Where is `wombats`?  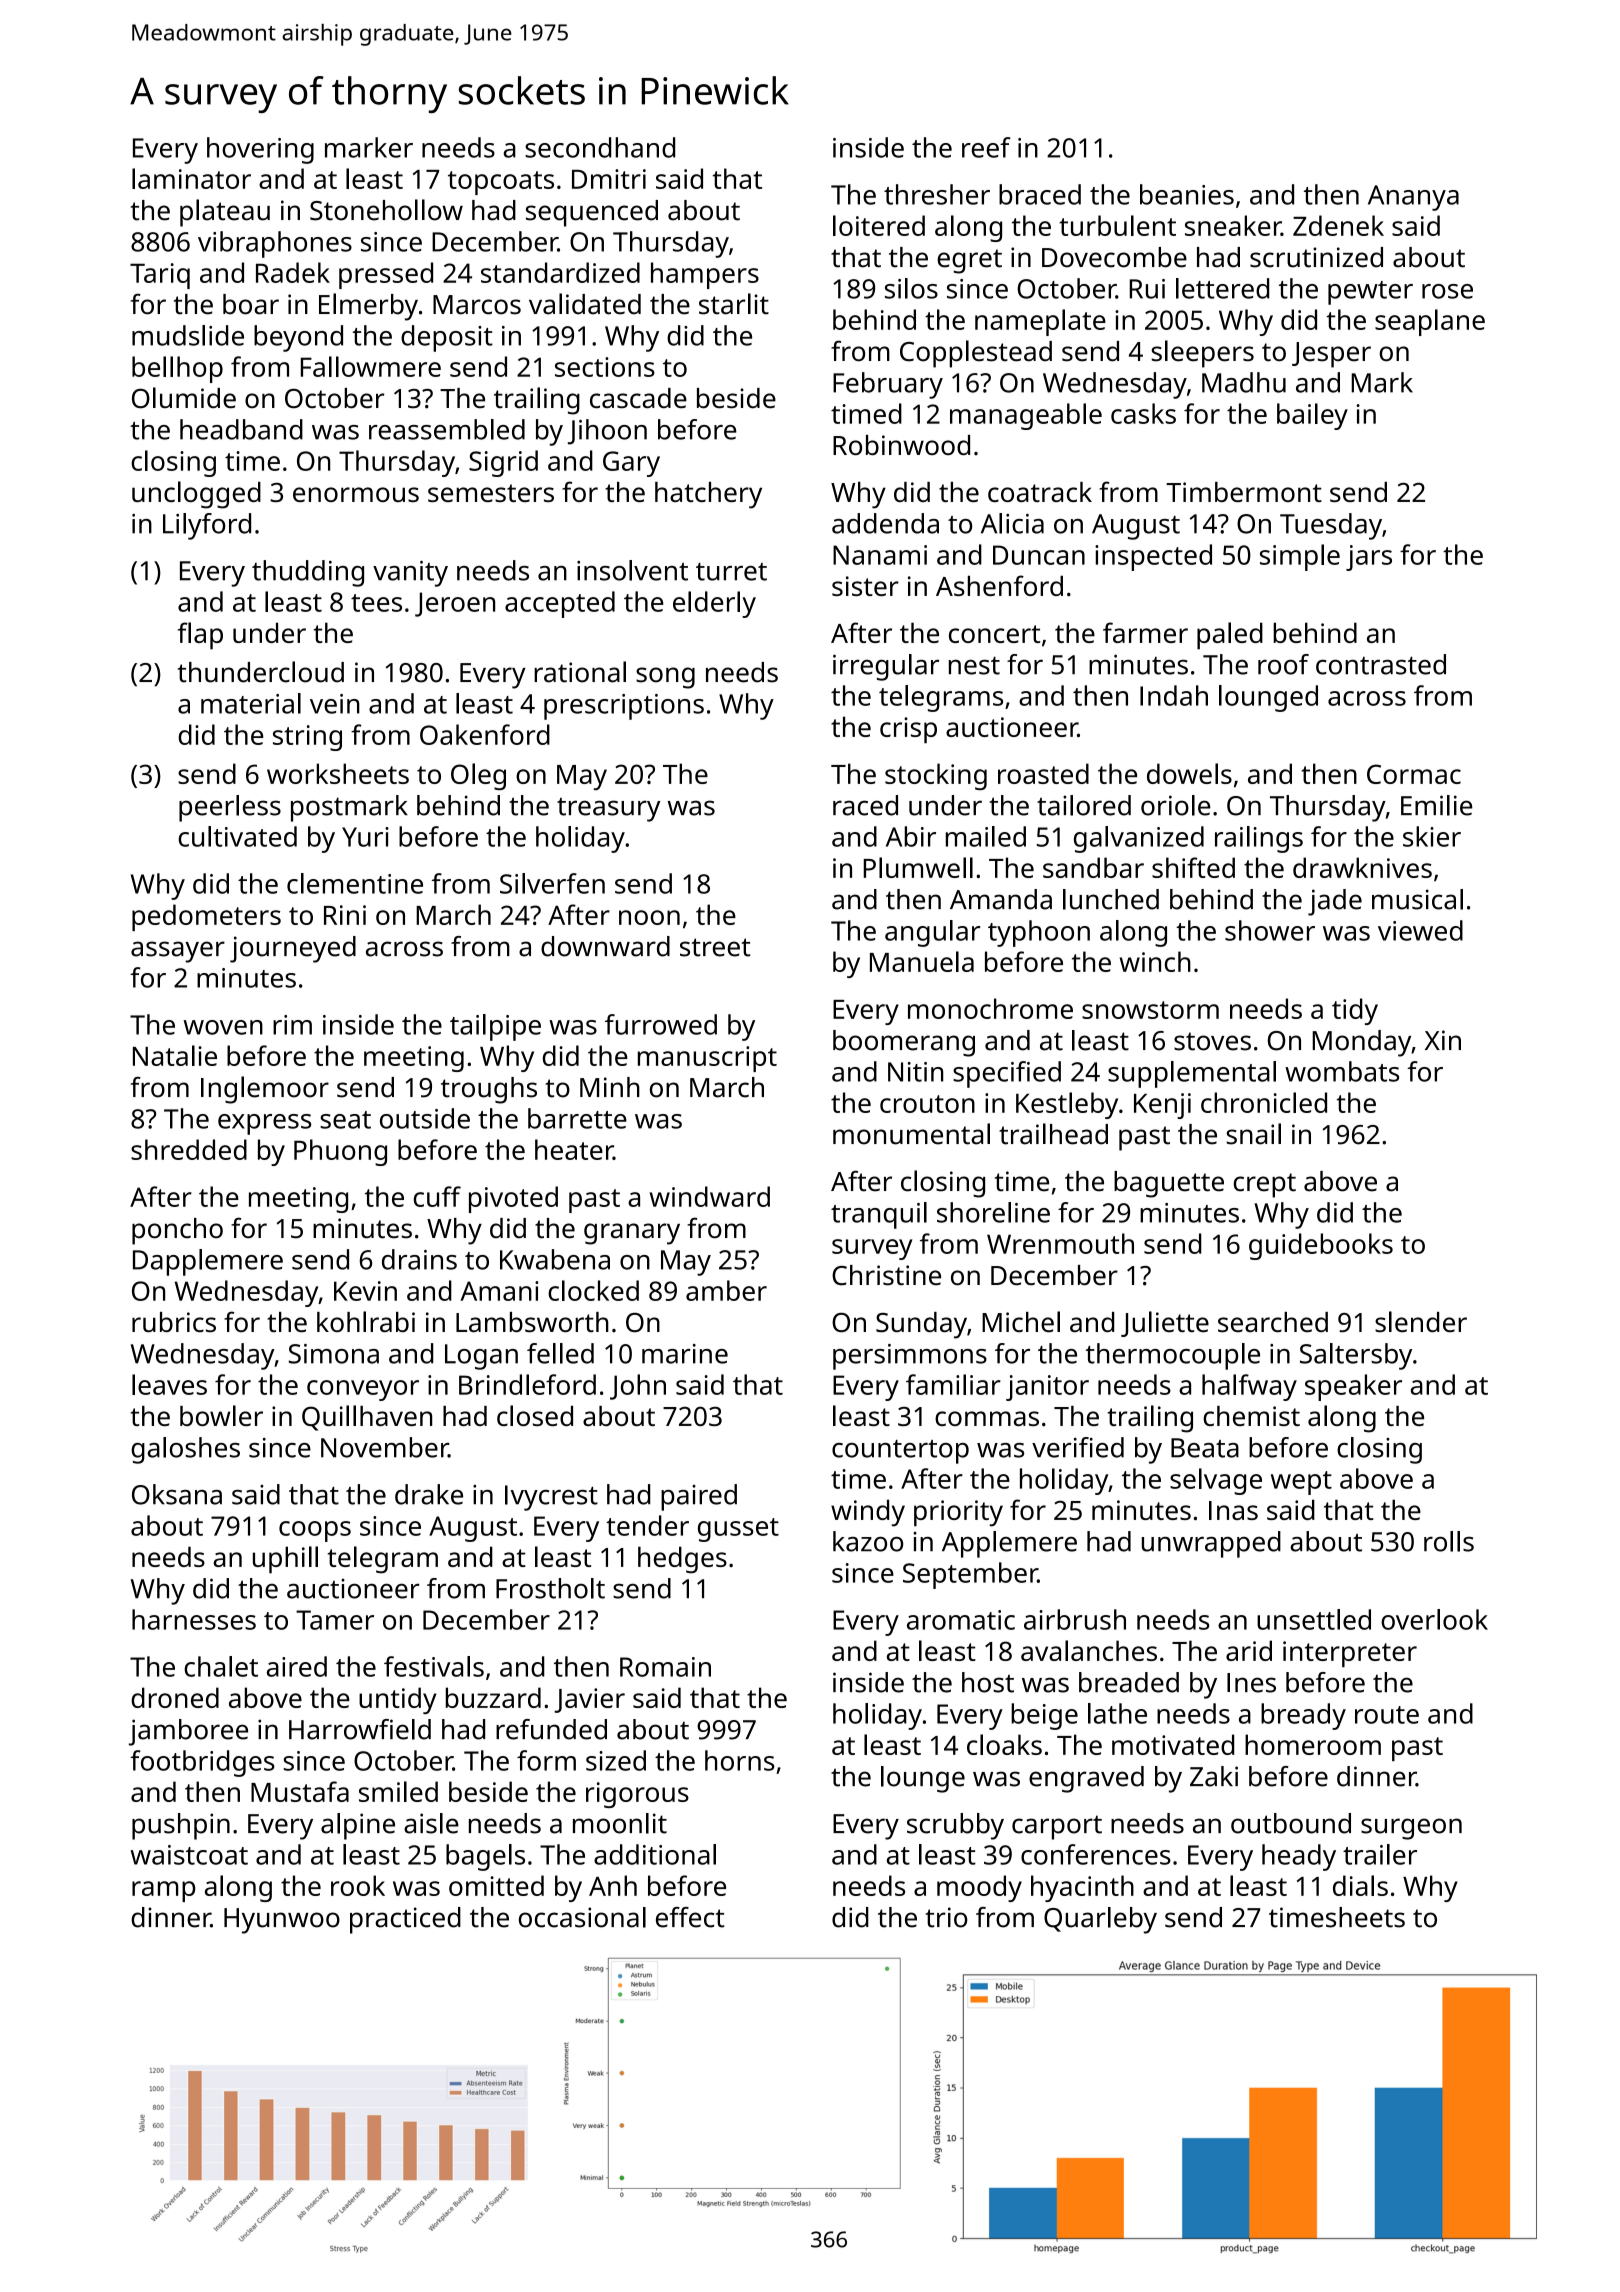 wombats is located at coordinates (1342, 1071).
